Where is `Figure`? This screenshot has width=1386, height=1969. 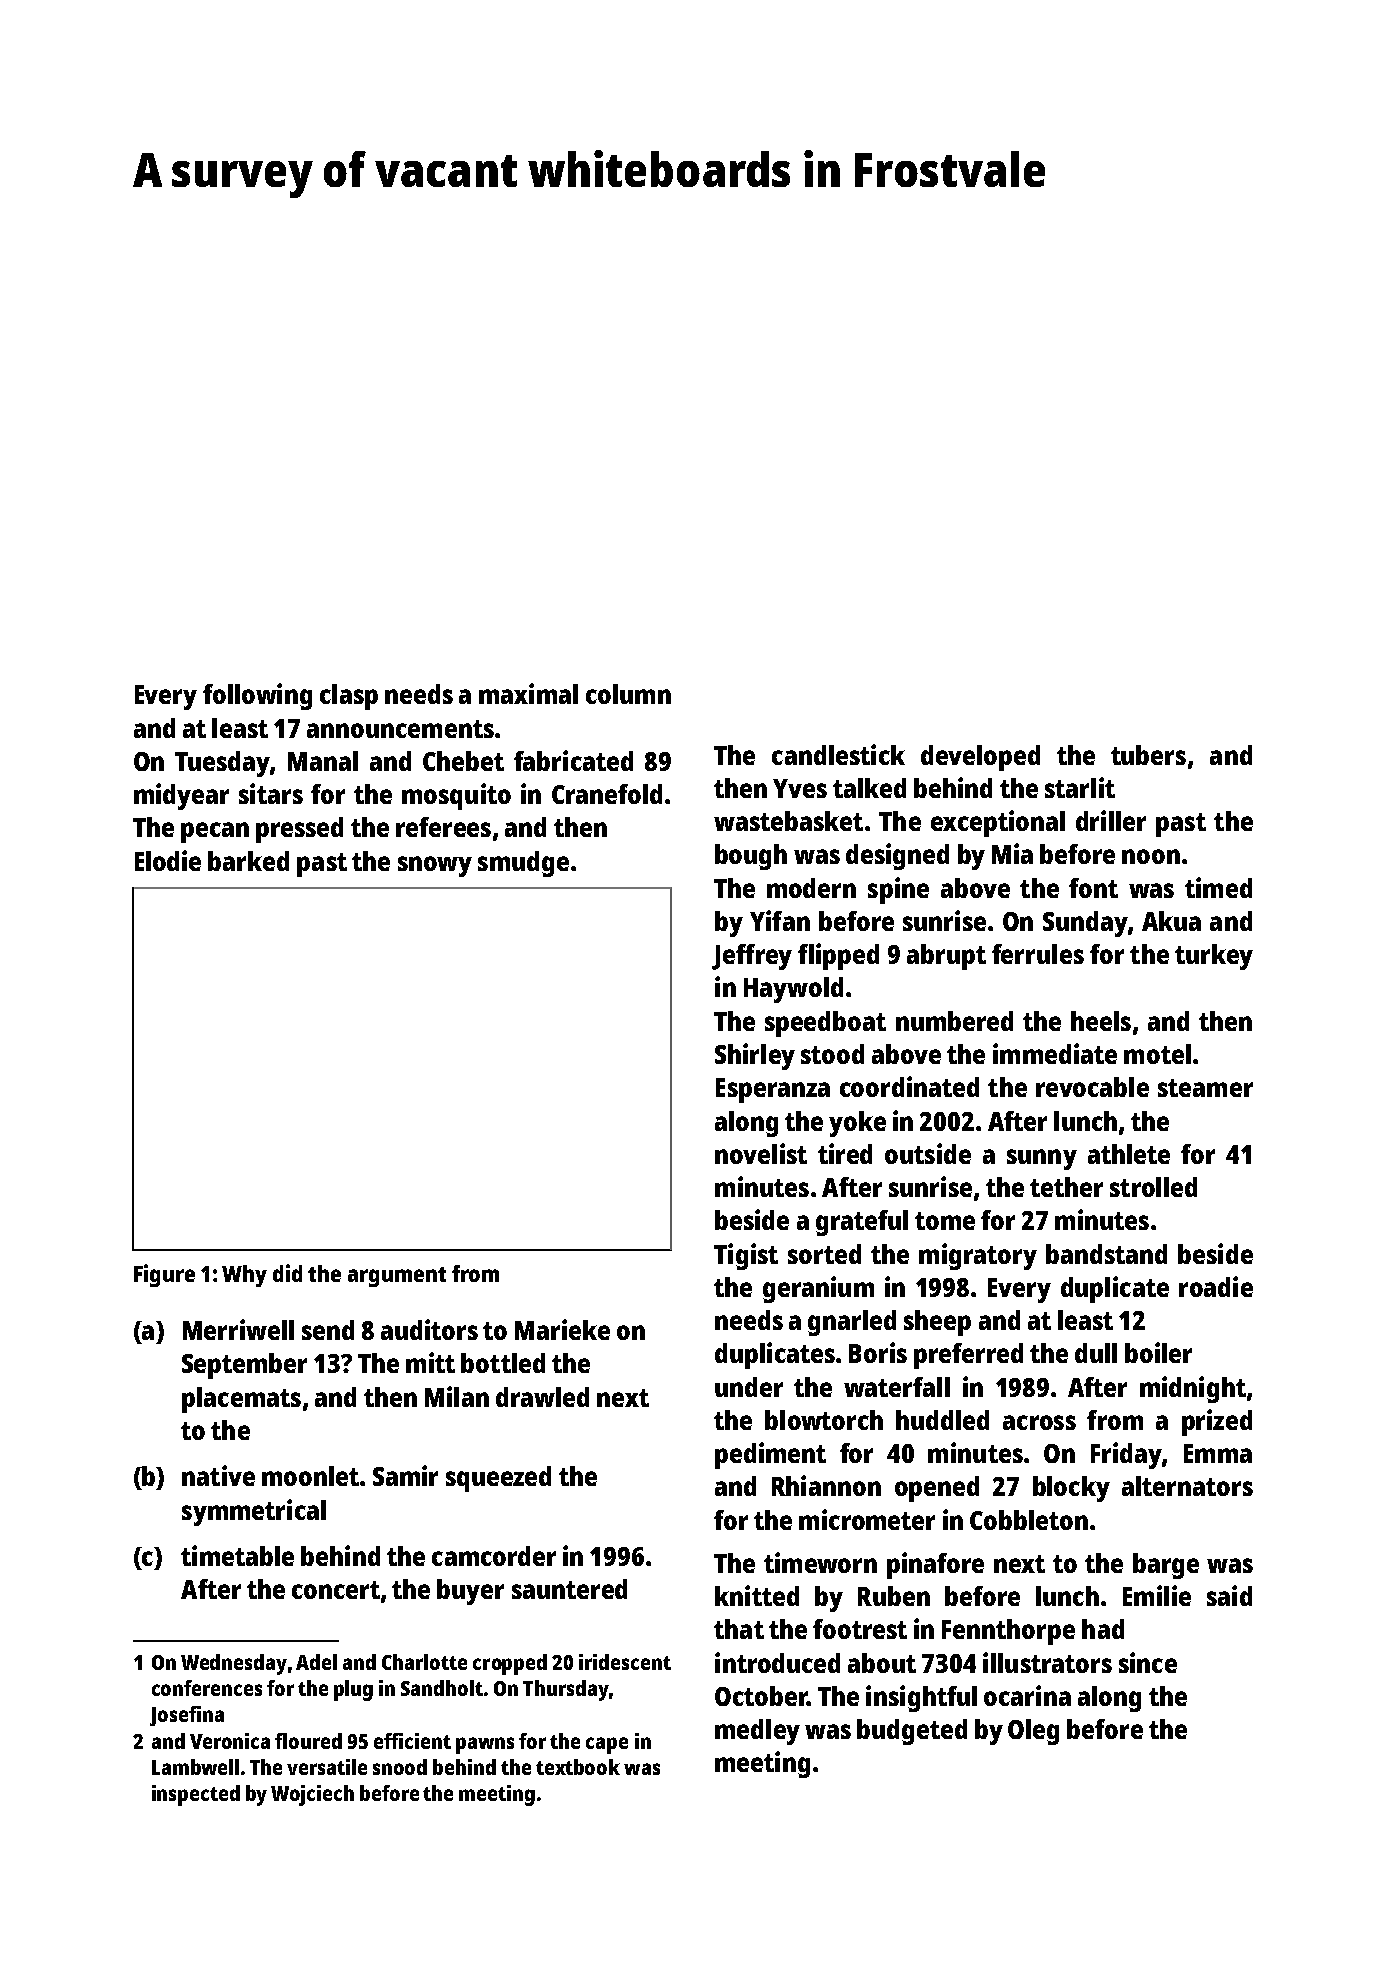 Figure is located at coordinates (164, 1275).
